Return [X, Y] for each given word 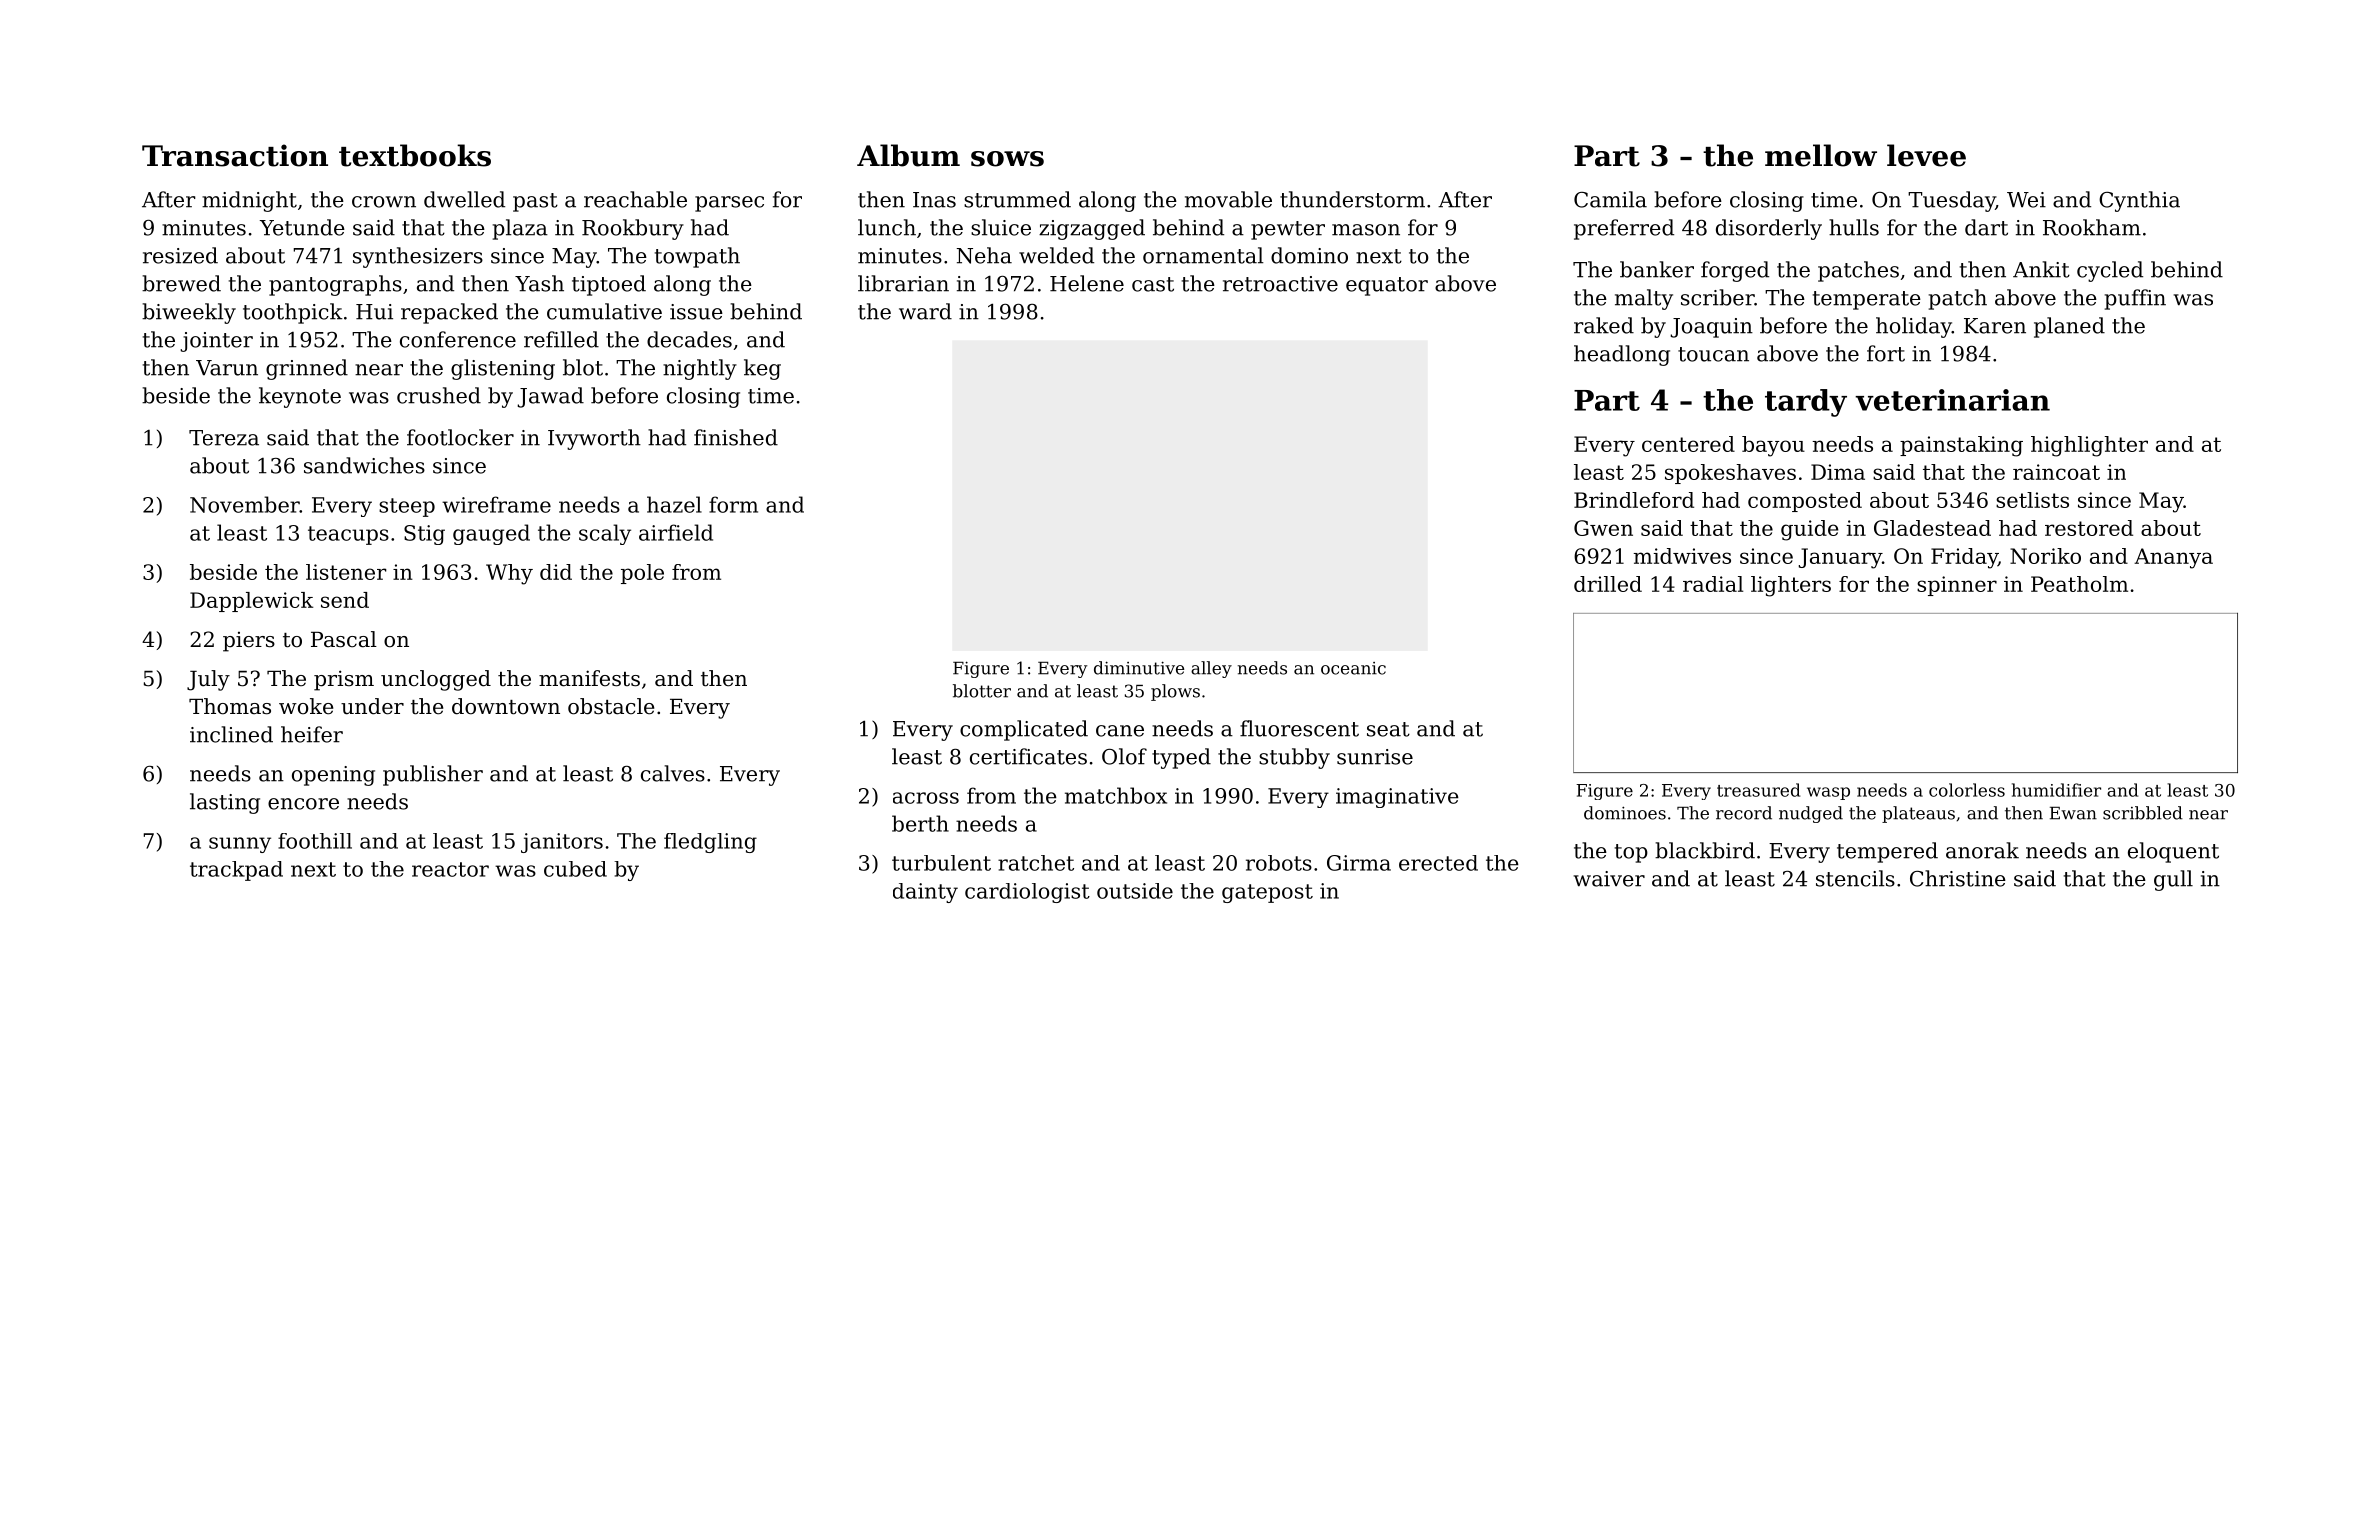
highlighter [2089, 446]
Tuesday [1952, 201]
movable [1228, 199]
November [245, 504]
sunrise [1375, 757]
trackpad [236, 871]
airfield [676, 532]
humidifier [2056, 790]
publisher [433, 775]
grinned [307, 369]
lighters [1791, 586]
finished [736, 437]
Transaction [235, 155]
